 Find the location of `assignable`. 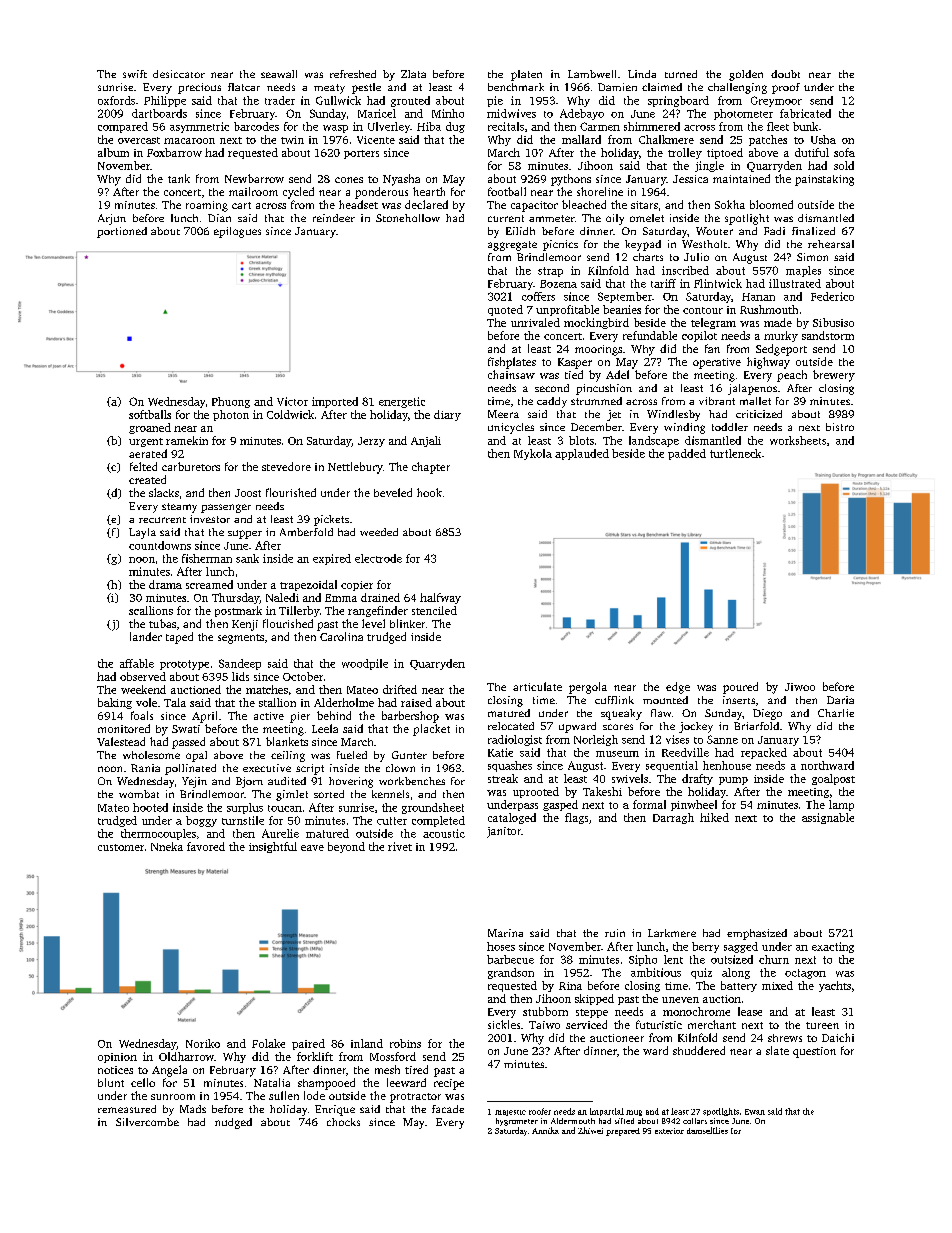

assignable is located at coordinates (828, 818).
